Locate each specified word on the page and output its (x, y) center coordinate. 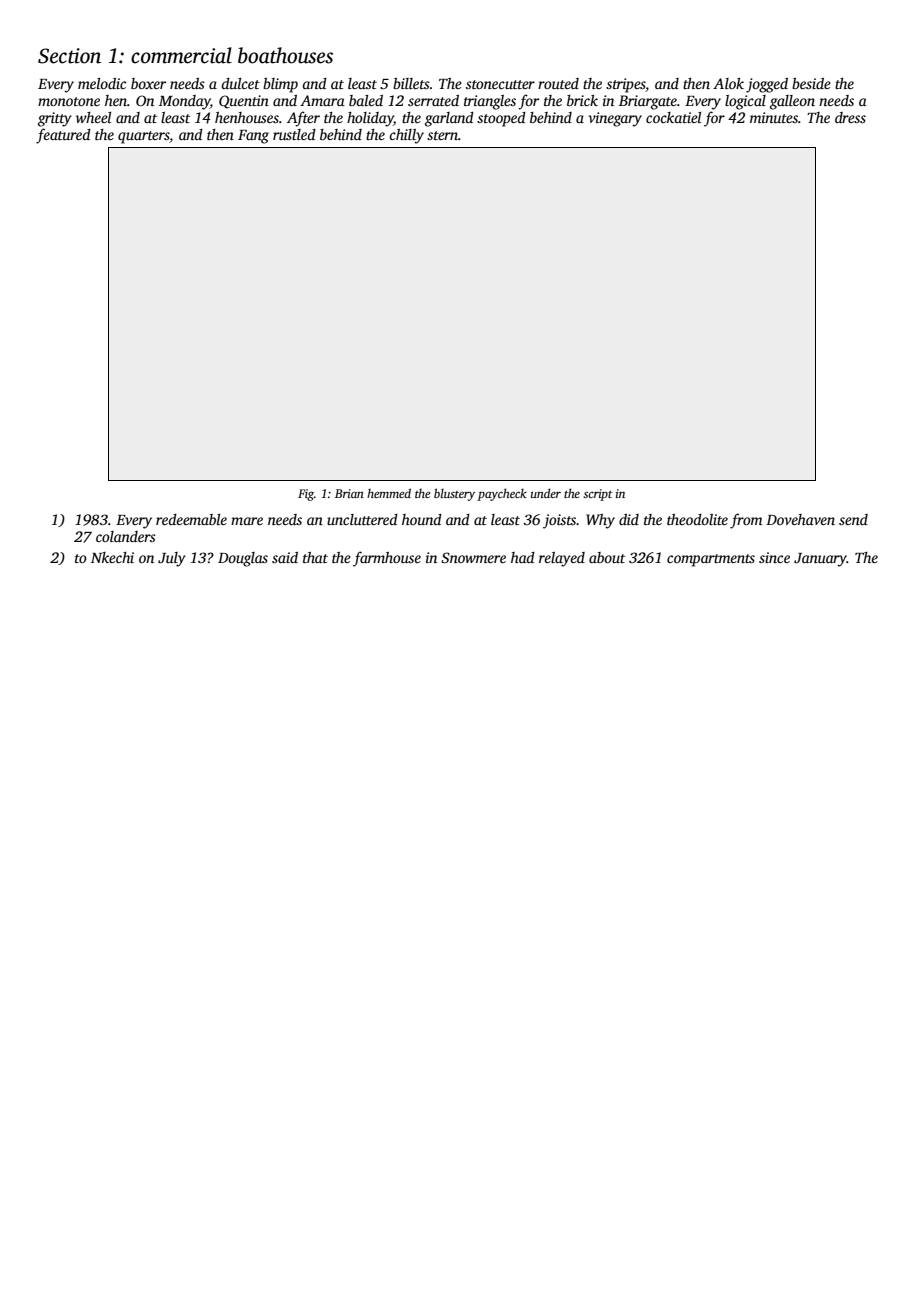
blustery (454, 494)
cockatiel (673, 117)
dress (850, 117)
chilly (406, 136)
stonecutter (500, 84)
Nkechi (112, 557)
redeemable (191, 519)
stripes (626, 85)
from (746, 521)
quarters (143, 137)
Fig (306, 495)
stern (442, 135)
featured (63, 136)
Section (69, 56)
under (546, 493)
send (853, 519)
